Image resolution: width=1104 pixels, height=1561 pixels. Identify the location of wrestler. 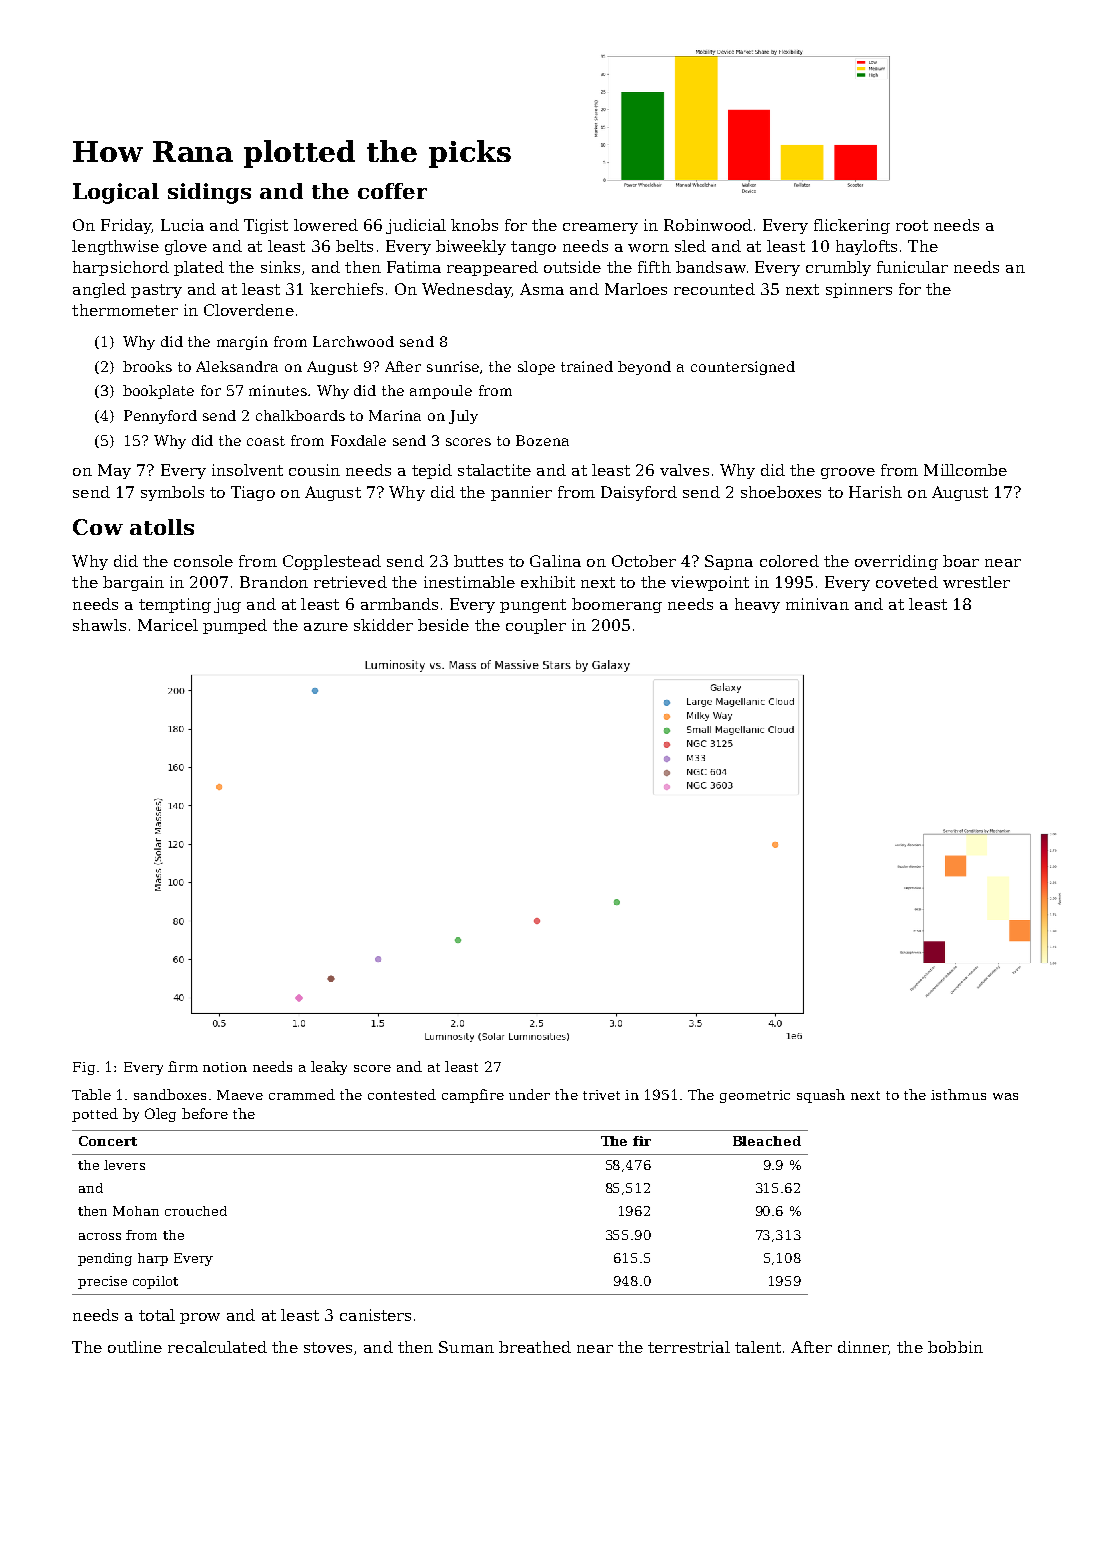
(976, 582).
